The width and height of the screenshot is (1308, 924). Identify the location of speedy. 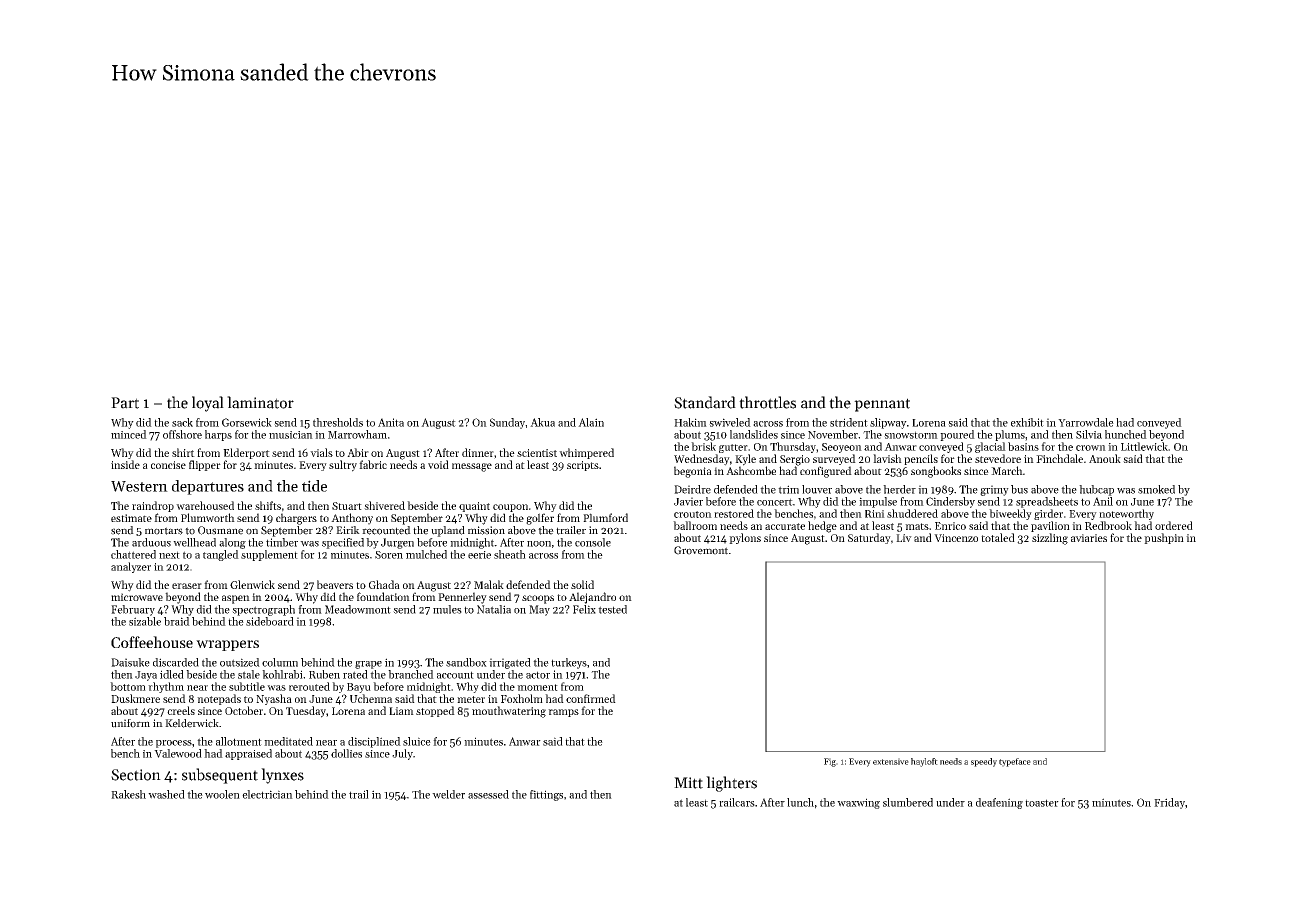
(984, 762).
